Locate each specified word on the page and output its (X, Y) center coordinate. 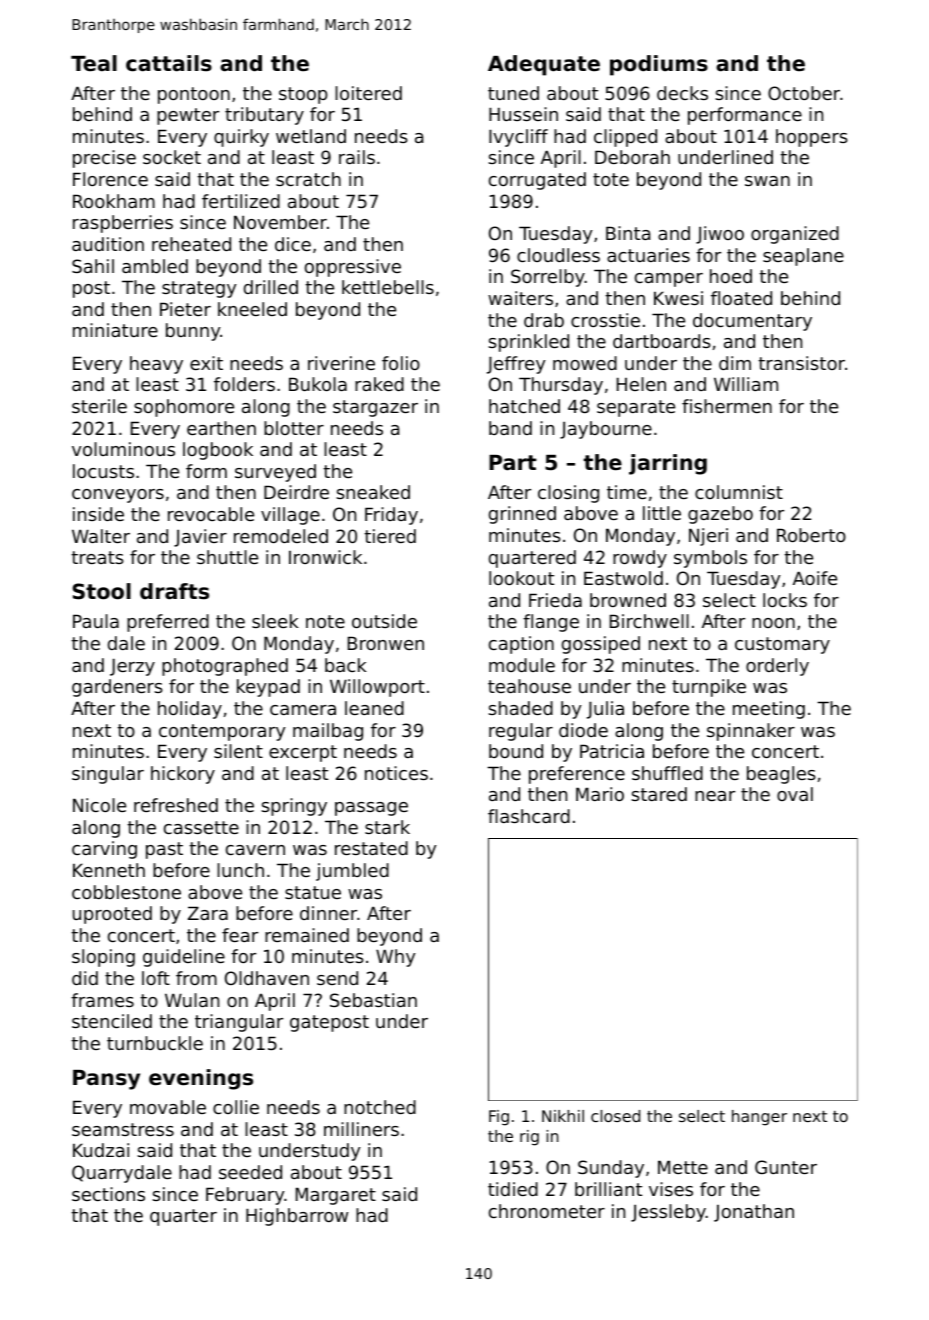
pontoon (194, 95)
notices (396, 773)
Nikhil (563, 1116)
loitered (368, 93)
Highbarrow (297, 1217)
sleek (275, 621)
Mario (600, 794)
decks (682, 93)
